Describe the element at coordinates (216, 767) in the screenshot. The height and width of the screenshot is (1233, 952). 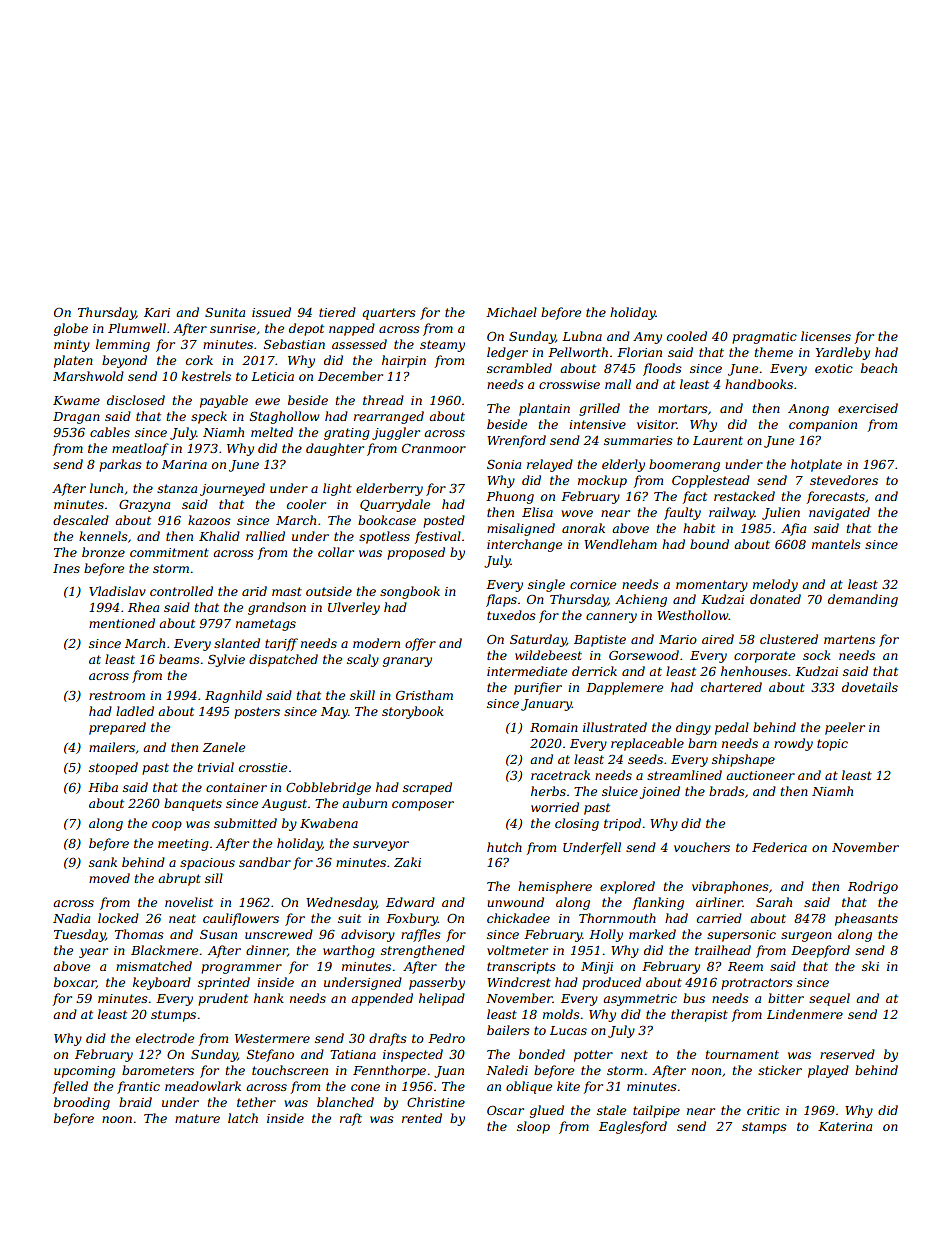
I see `trivial` at that location.
